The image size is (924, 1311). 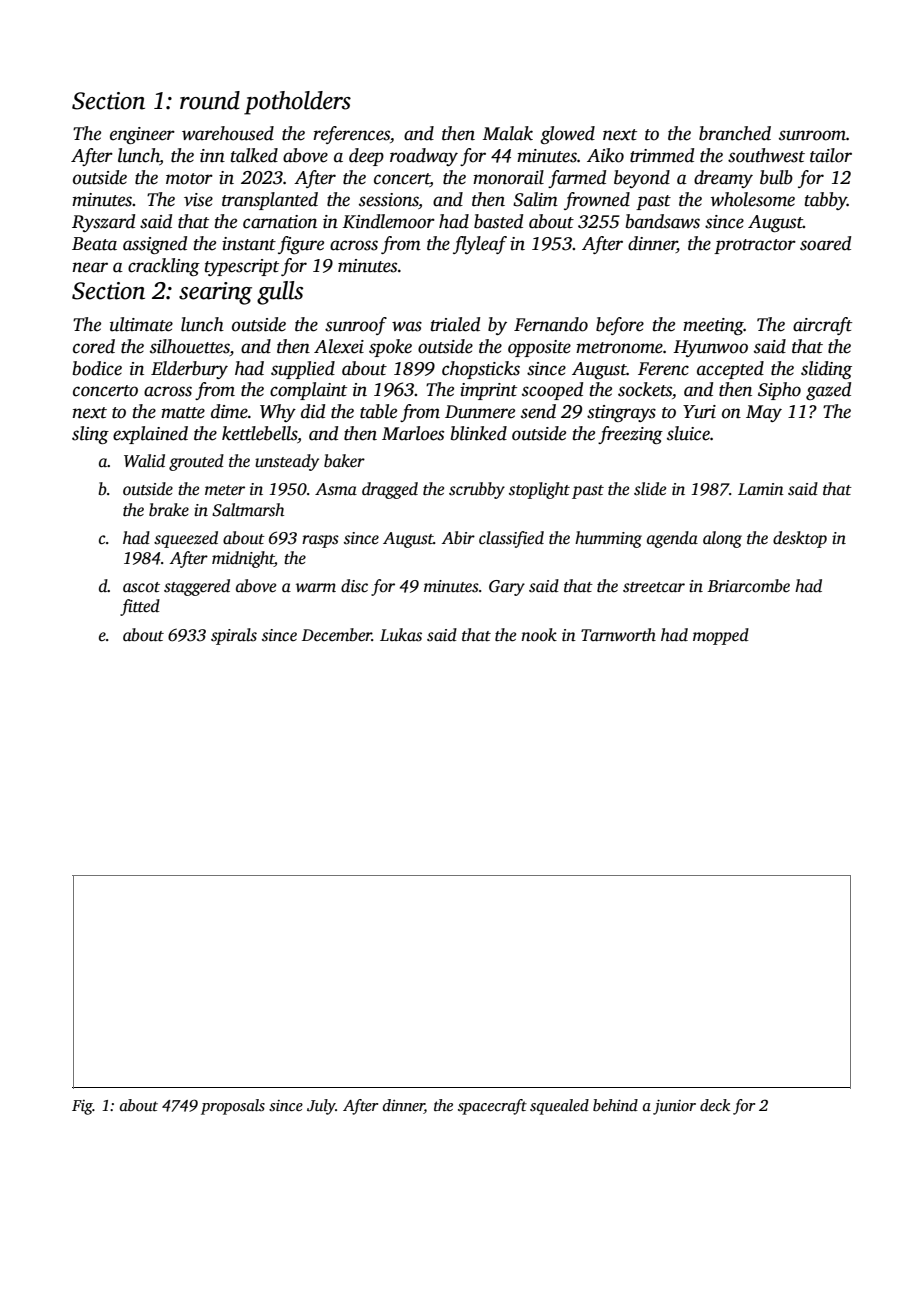 I want to click on branched, so click(x=735, y=133).
